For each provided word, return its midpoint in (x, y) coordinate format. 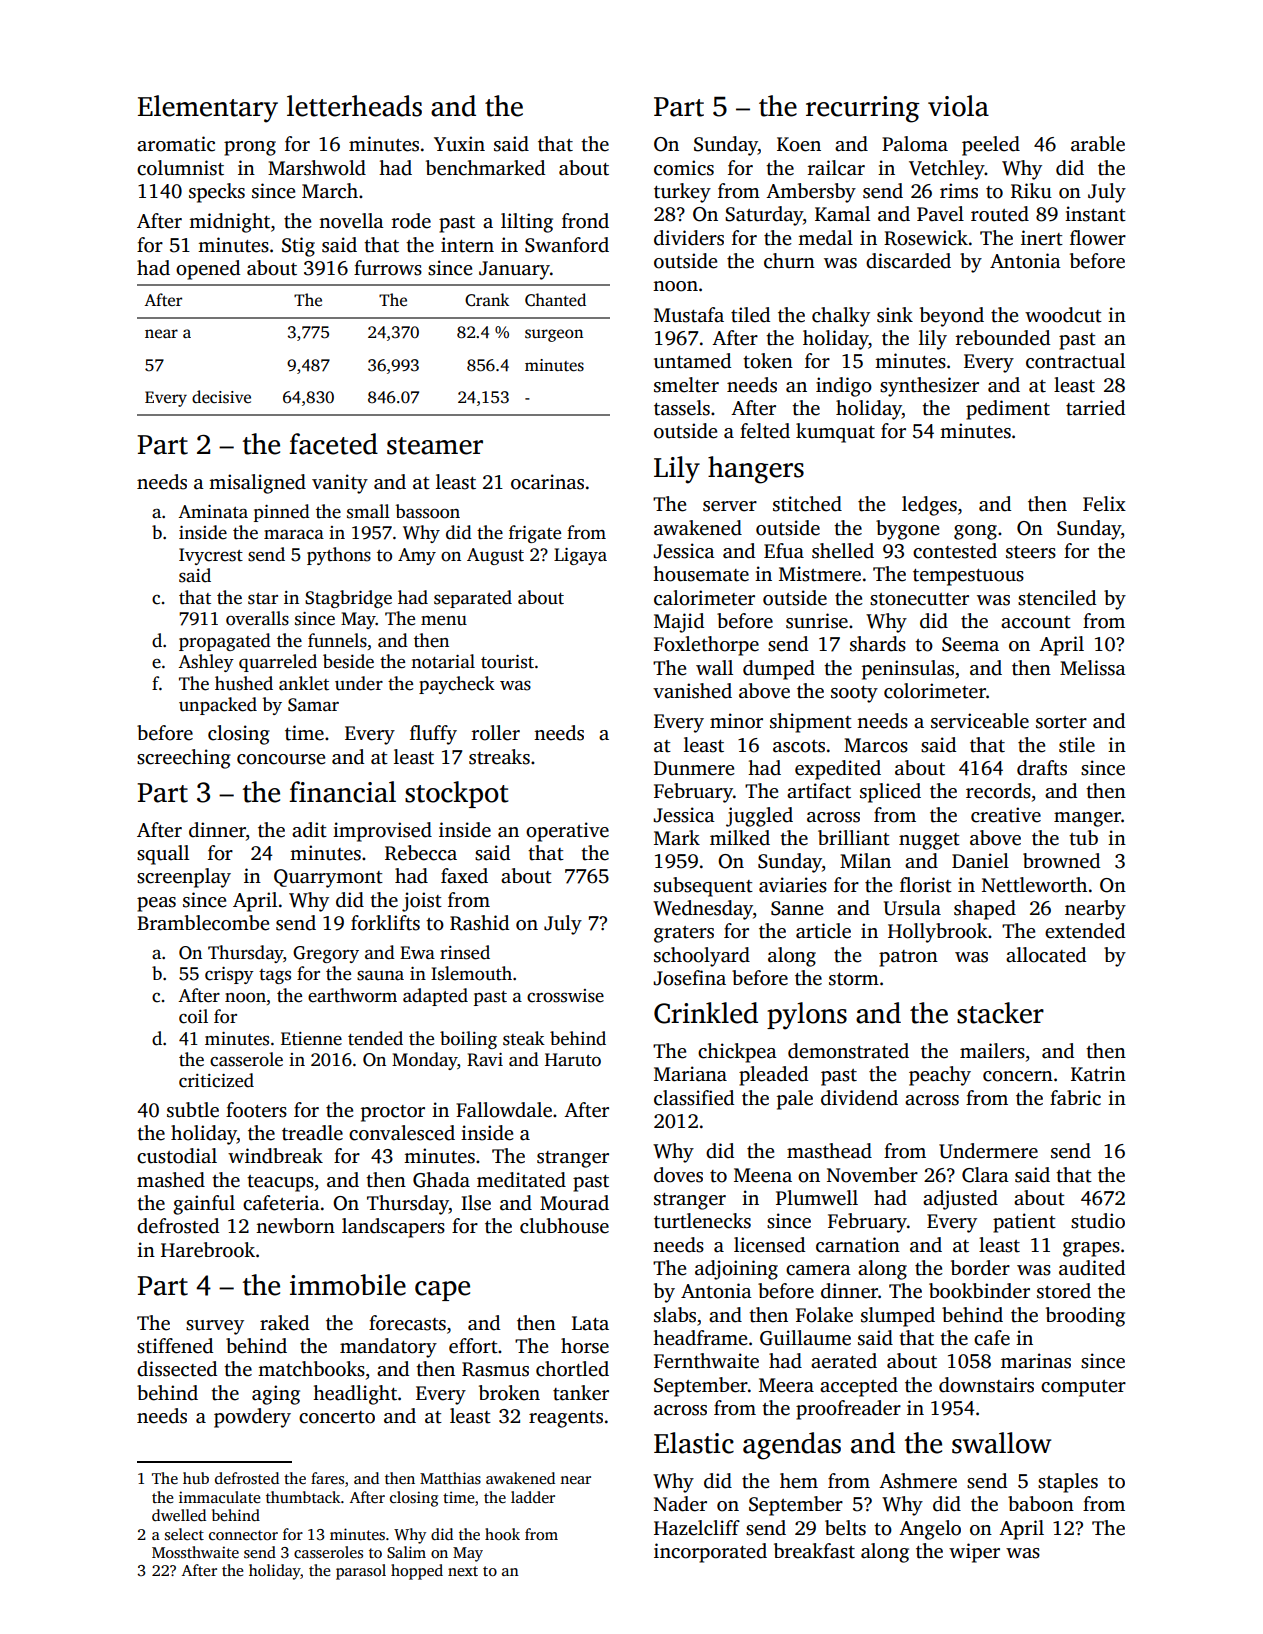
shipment (811, 723)
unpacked (218, 706)
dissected (177, 1369)
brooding (1085, 1317)
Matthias (450, 1478)
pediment (1008, 410)
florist (926, 885)
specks (217, 193)
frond (585, 221)
